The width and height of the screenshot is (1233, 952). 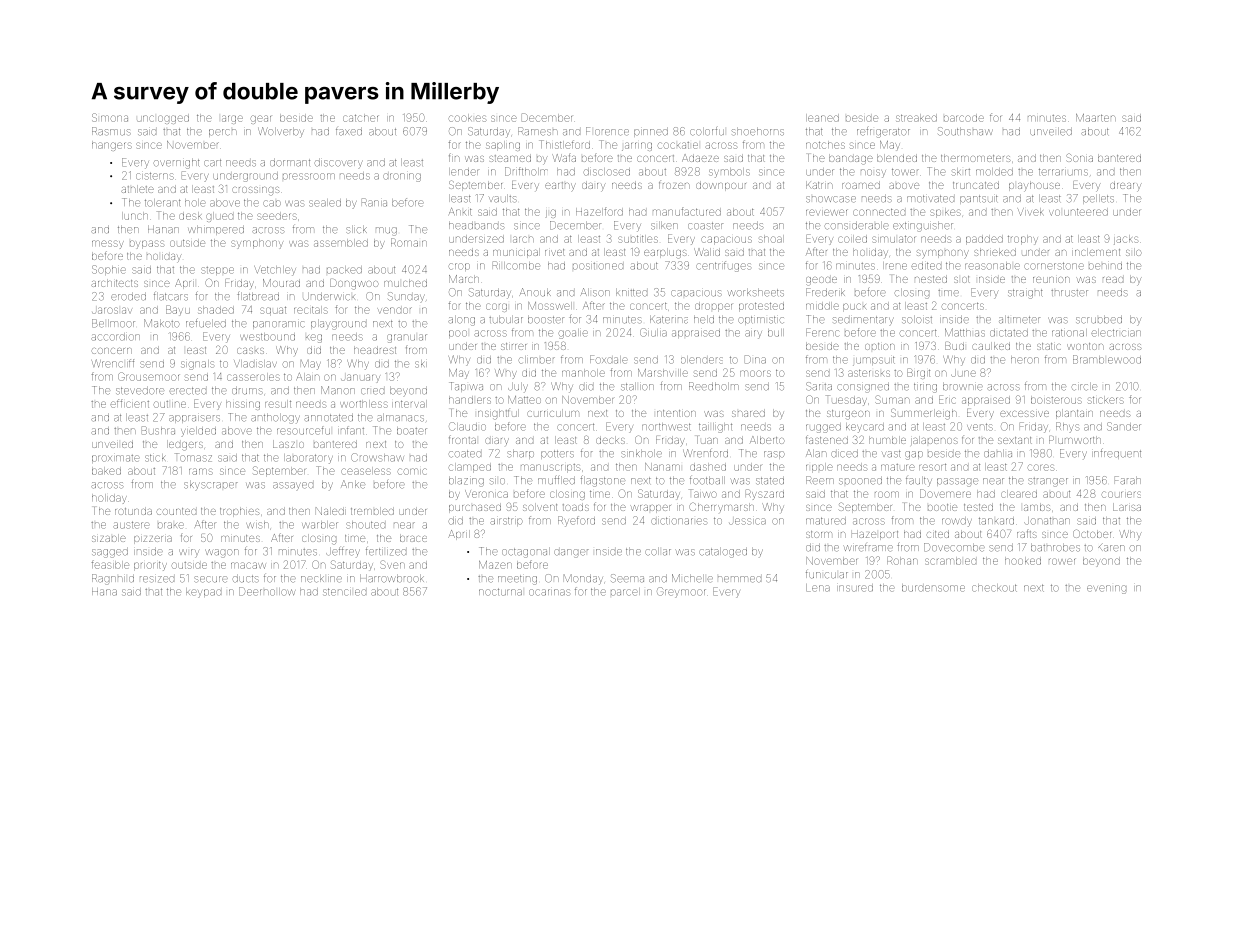 I want to click on Katerina, so click(x=669, y=320).
